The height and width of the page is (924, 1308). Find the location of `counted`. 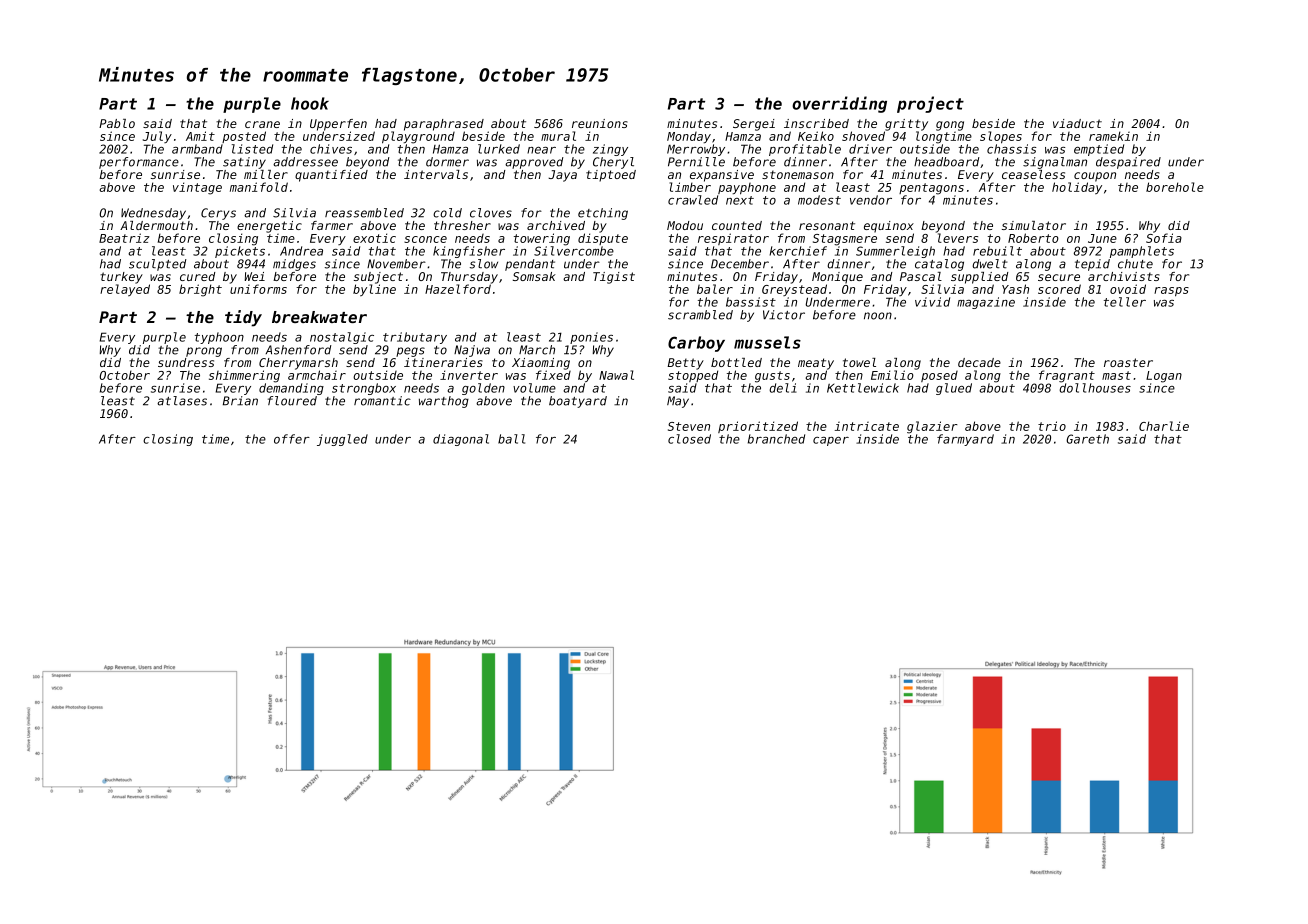

counted is located at coordinates (737, 225).
